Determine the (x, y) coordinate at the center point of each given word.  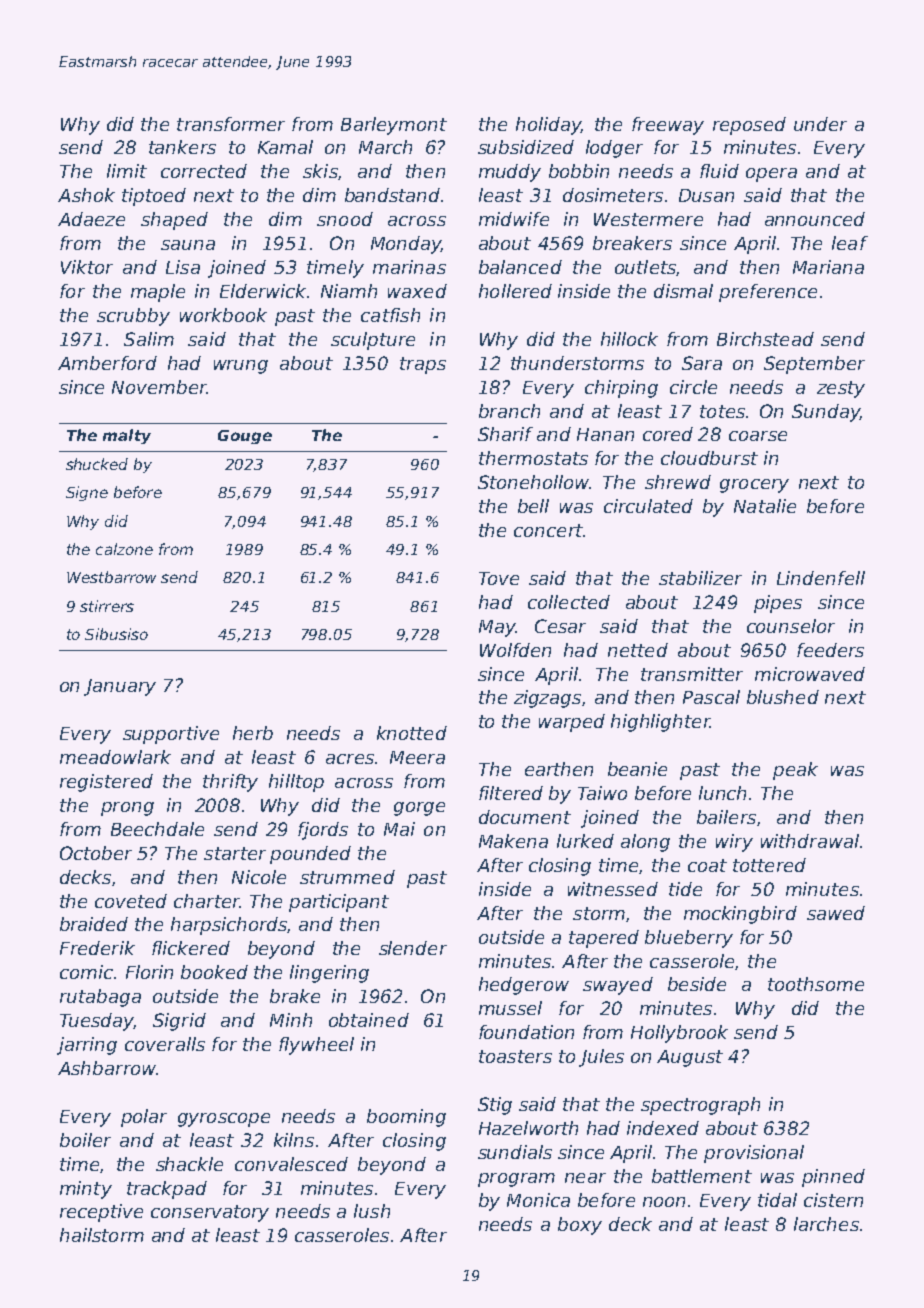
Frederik (97, 948)
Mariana (828, 267)
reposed (749, 126)
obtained (369, 1020)
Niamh (349, 291)
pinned (833, 1178)
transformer (231, 124)
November (159, 387)
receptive (101, 1213)
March (385, 147)
